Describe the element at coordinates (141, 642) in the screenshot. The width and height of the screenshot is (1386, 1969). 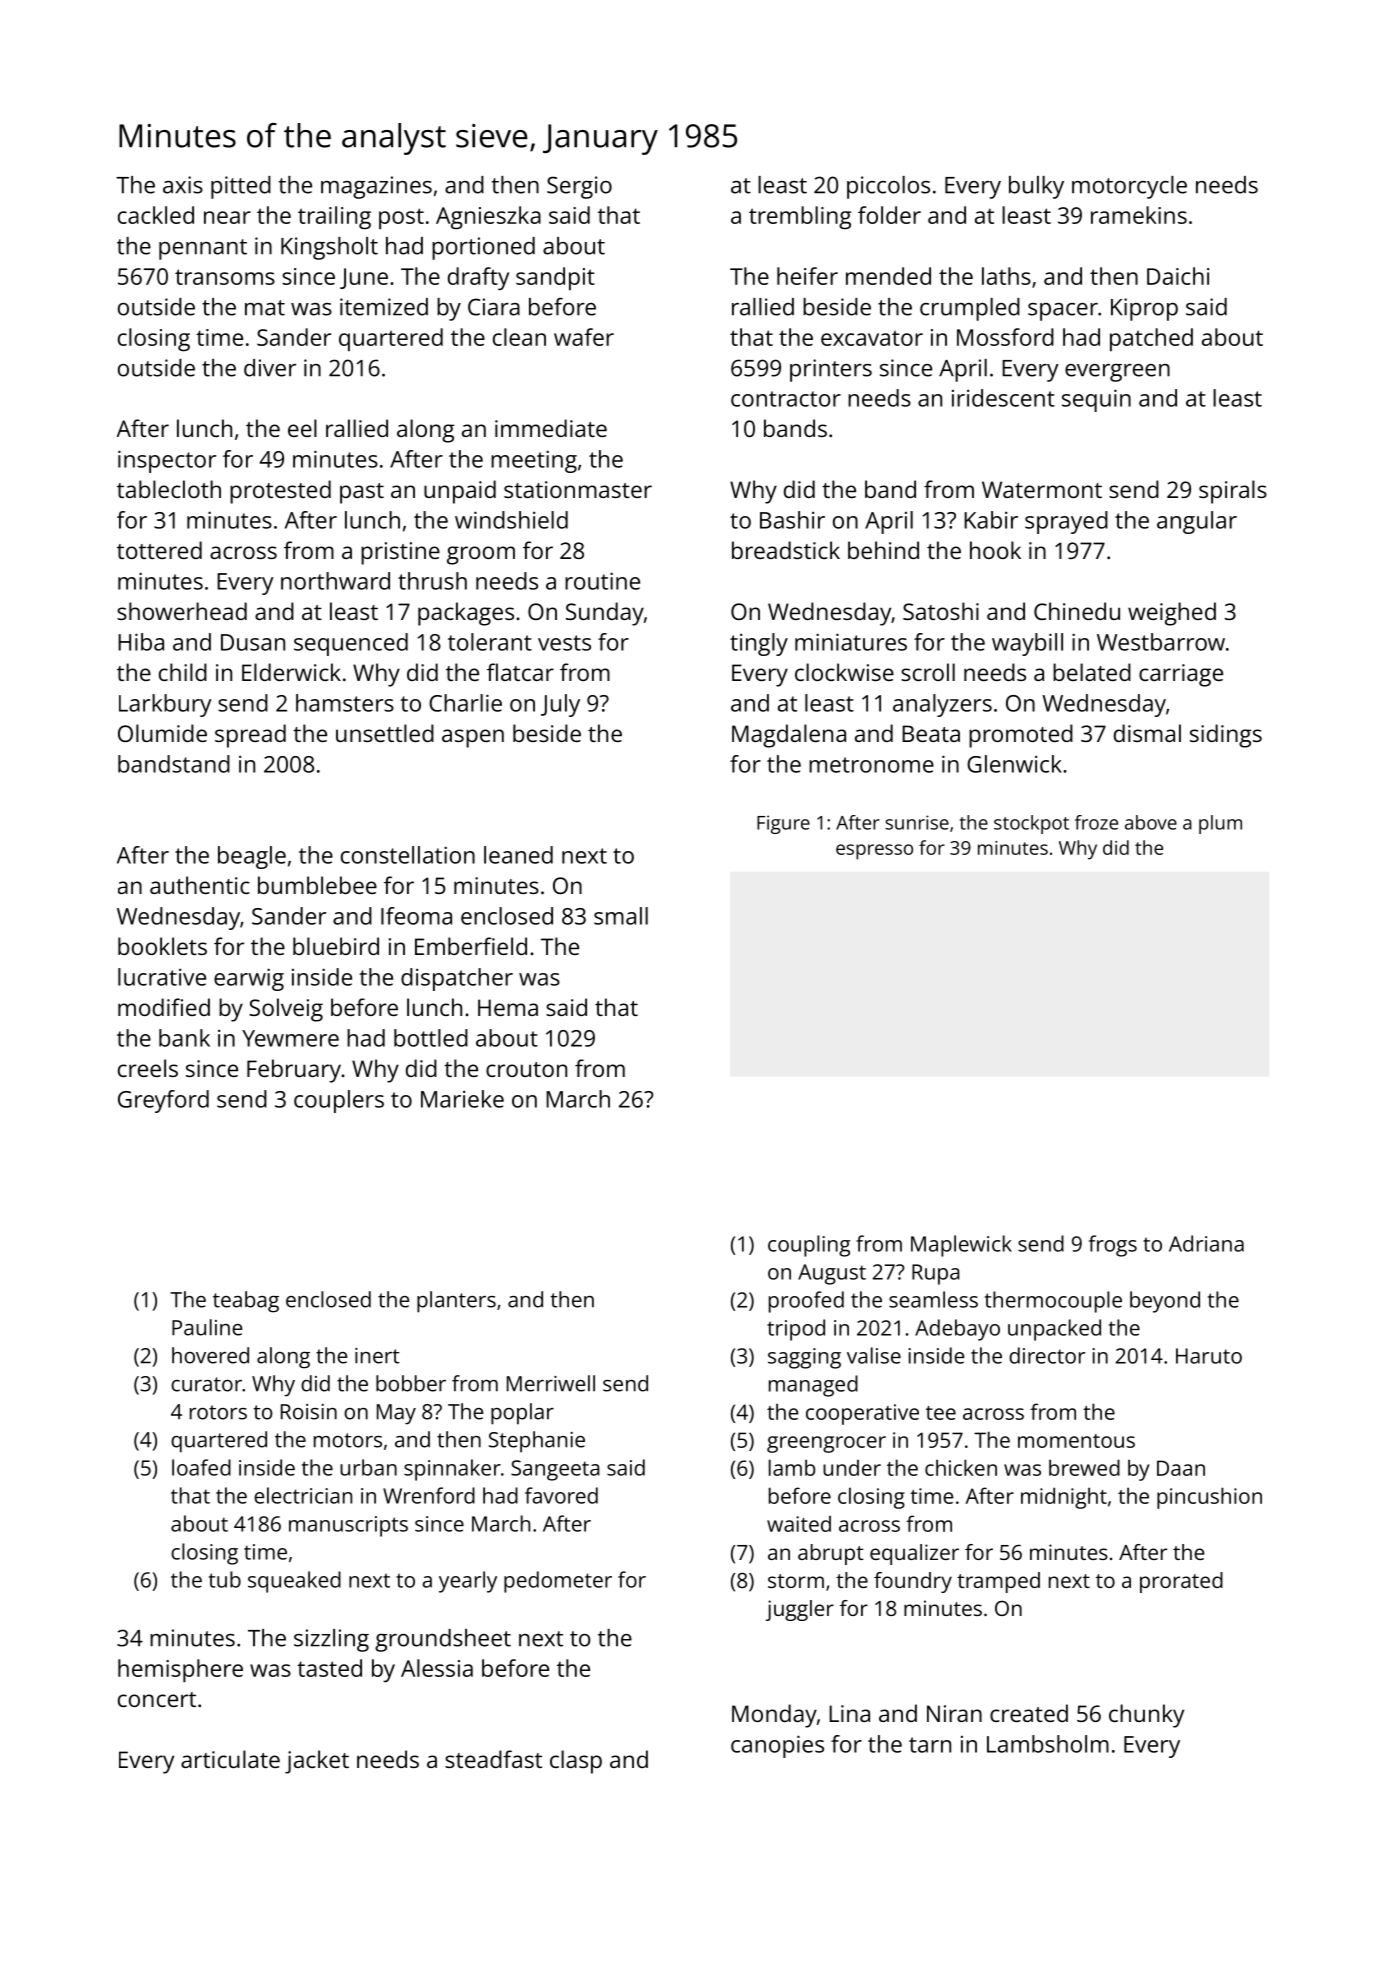
I see `Hiba` at that location.
